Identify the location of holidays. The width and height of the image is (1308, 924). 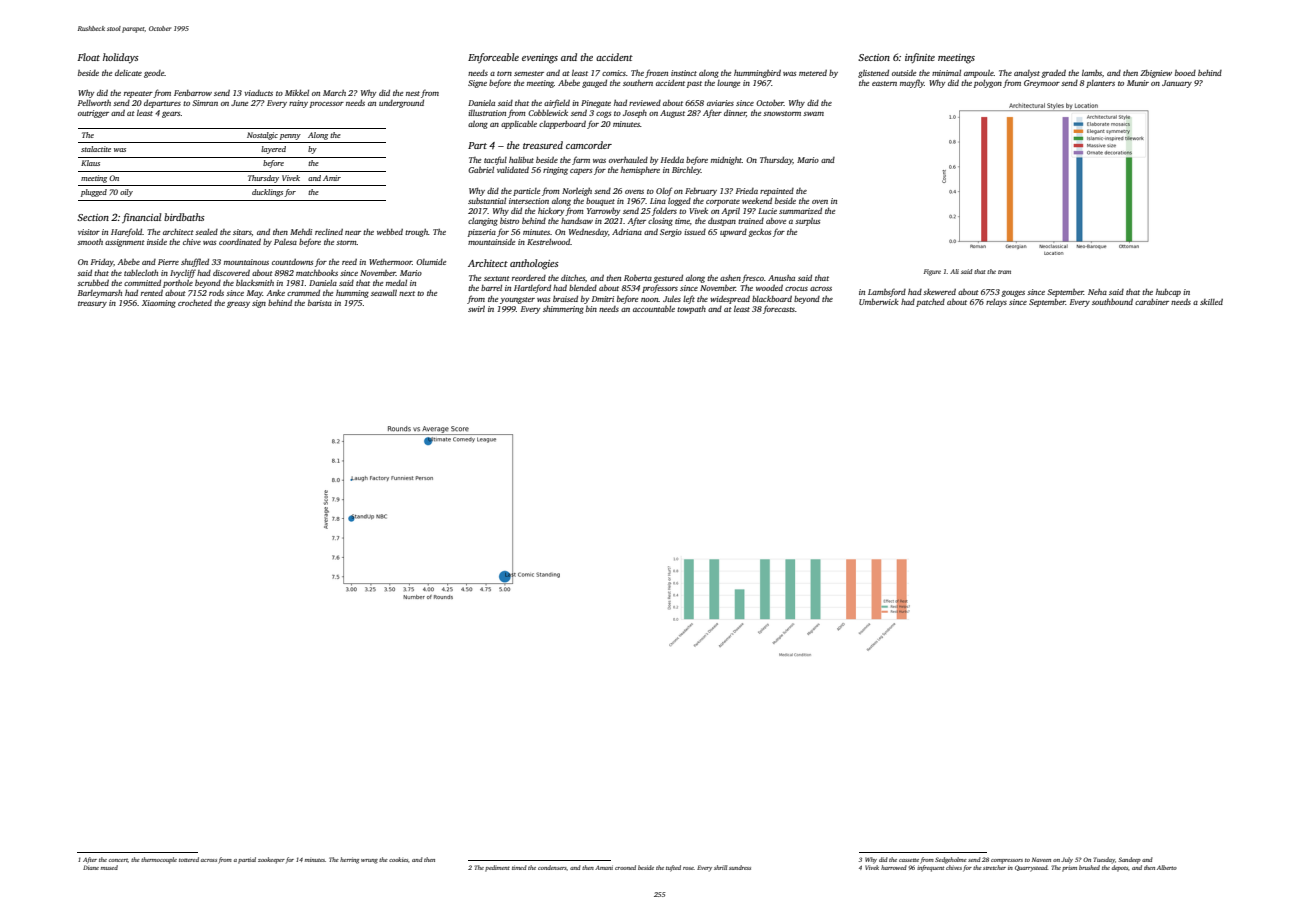
(121, 58).
